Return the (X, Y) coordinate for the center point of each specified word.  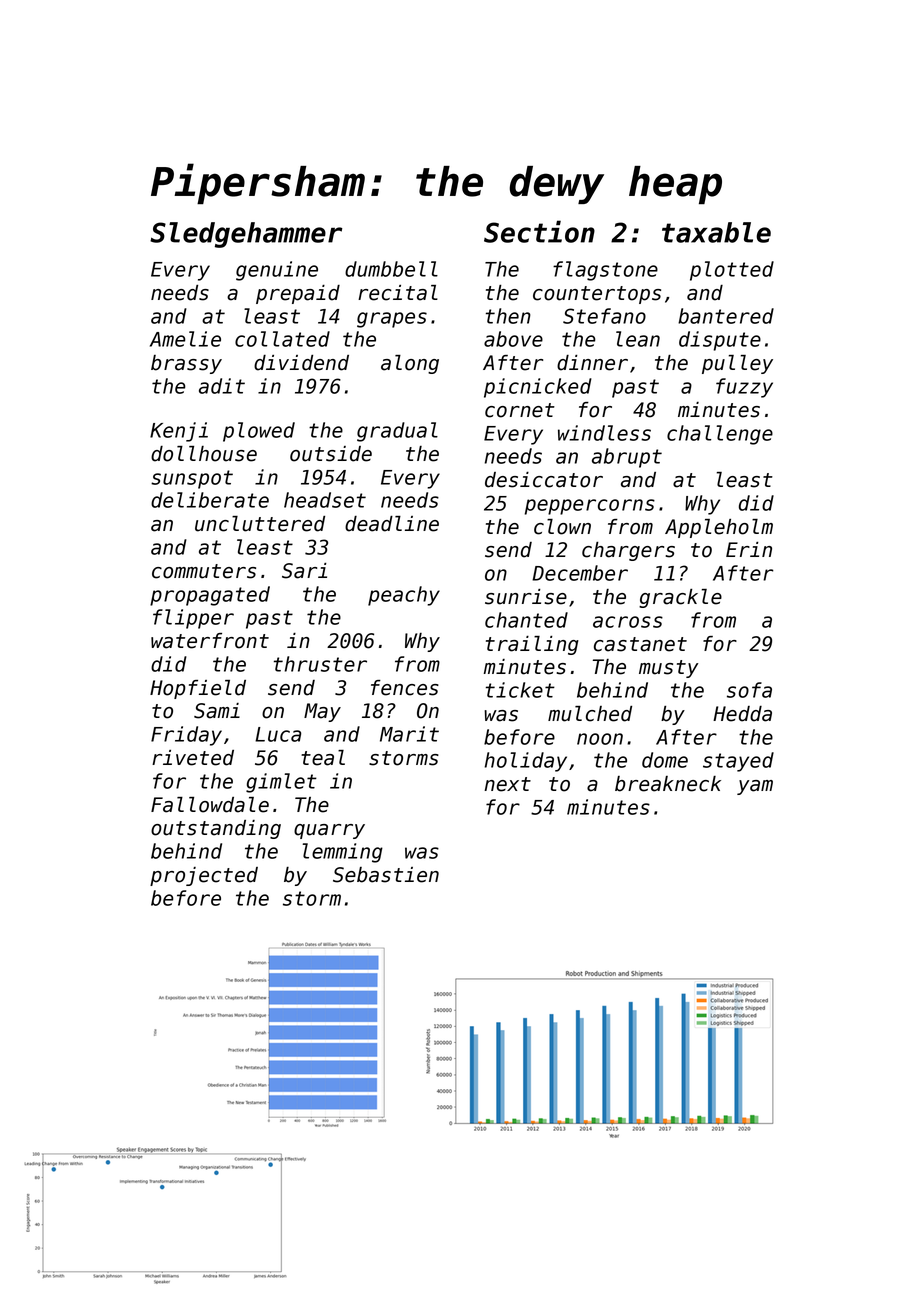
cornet (520, 410)
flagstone (605, 271)
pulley (737, 364)
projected (204, 876)
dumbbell (391, 269)
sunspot (192, 479)
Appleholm (719, 528)
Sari (304, 571)
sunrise (526, 597)
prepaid (298, 294)
